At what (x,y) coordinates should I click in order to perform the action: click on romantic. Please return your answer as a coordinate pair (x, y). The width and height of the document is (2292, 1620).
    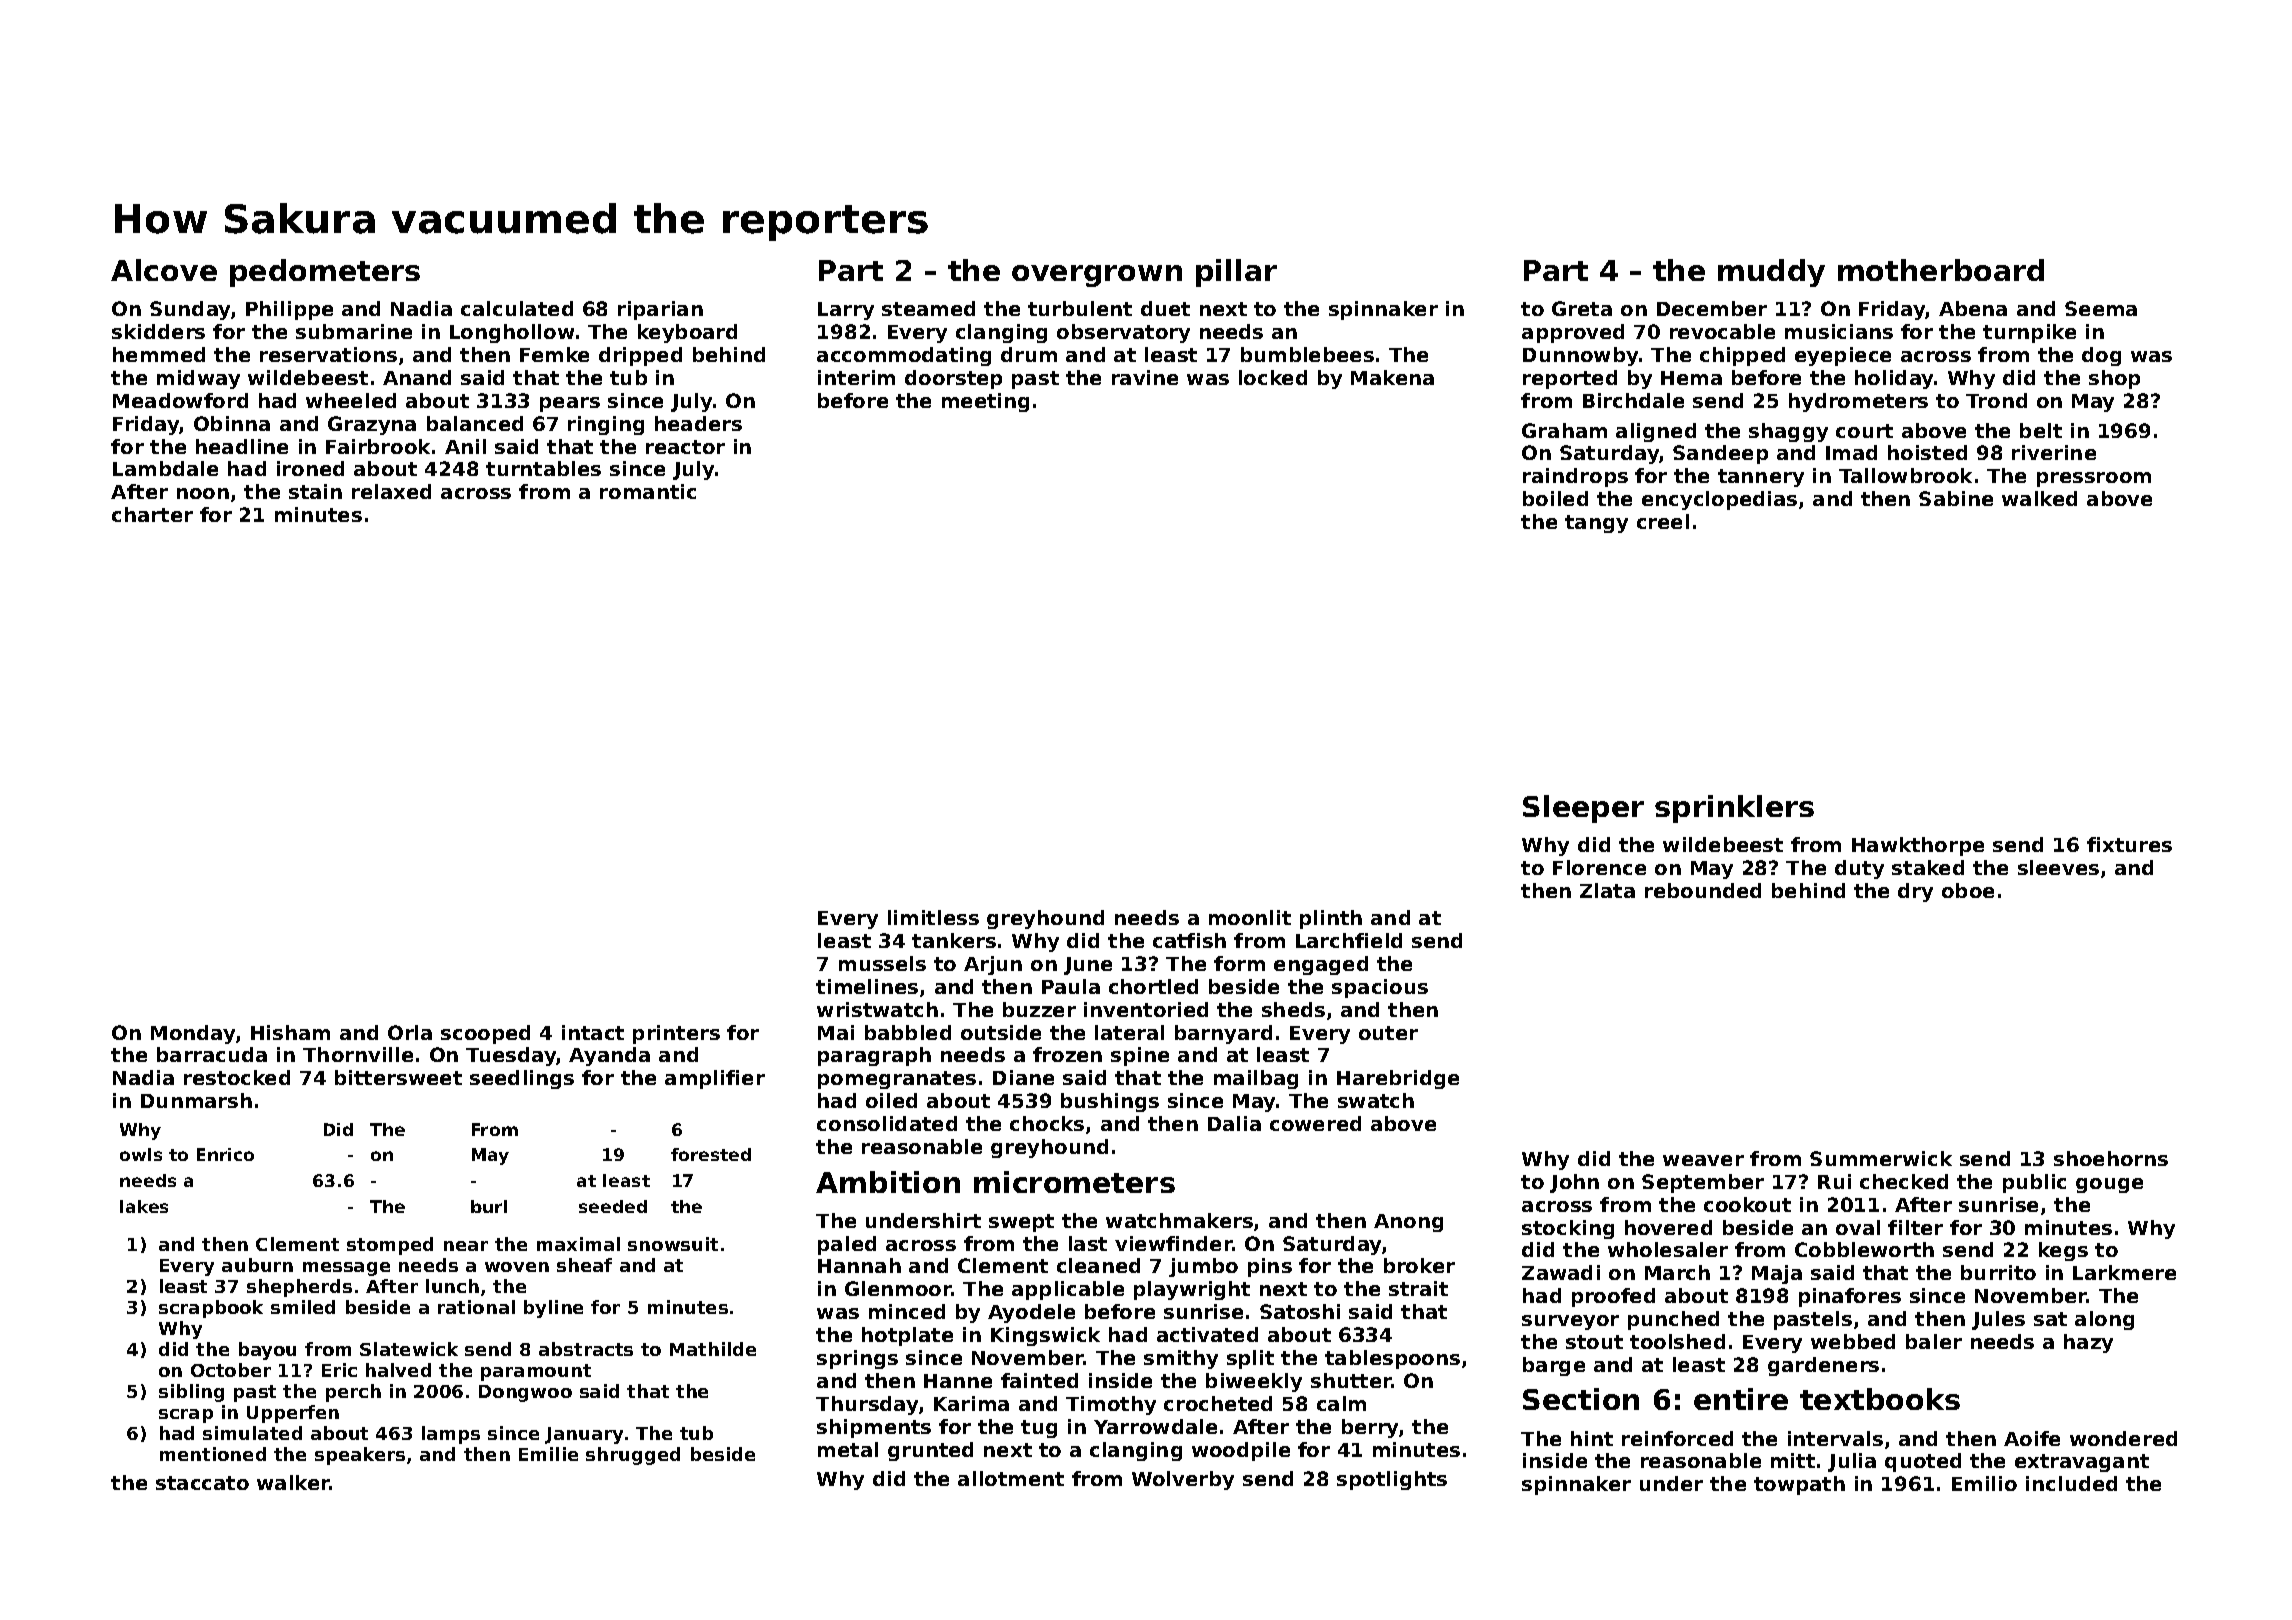
    Looking at the image, I should click on (648, 491).
